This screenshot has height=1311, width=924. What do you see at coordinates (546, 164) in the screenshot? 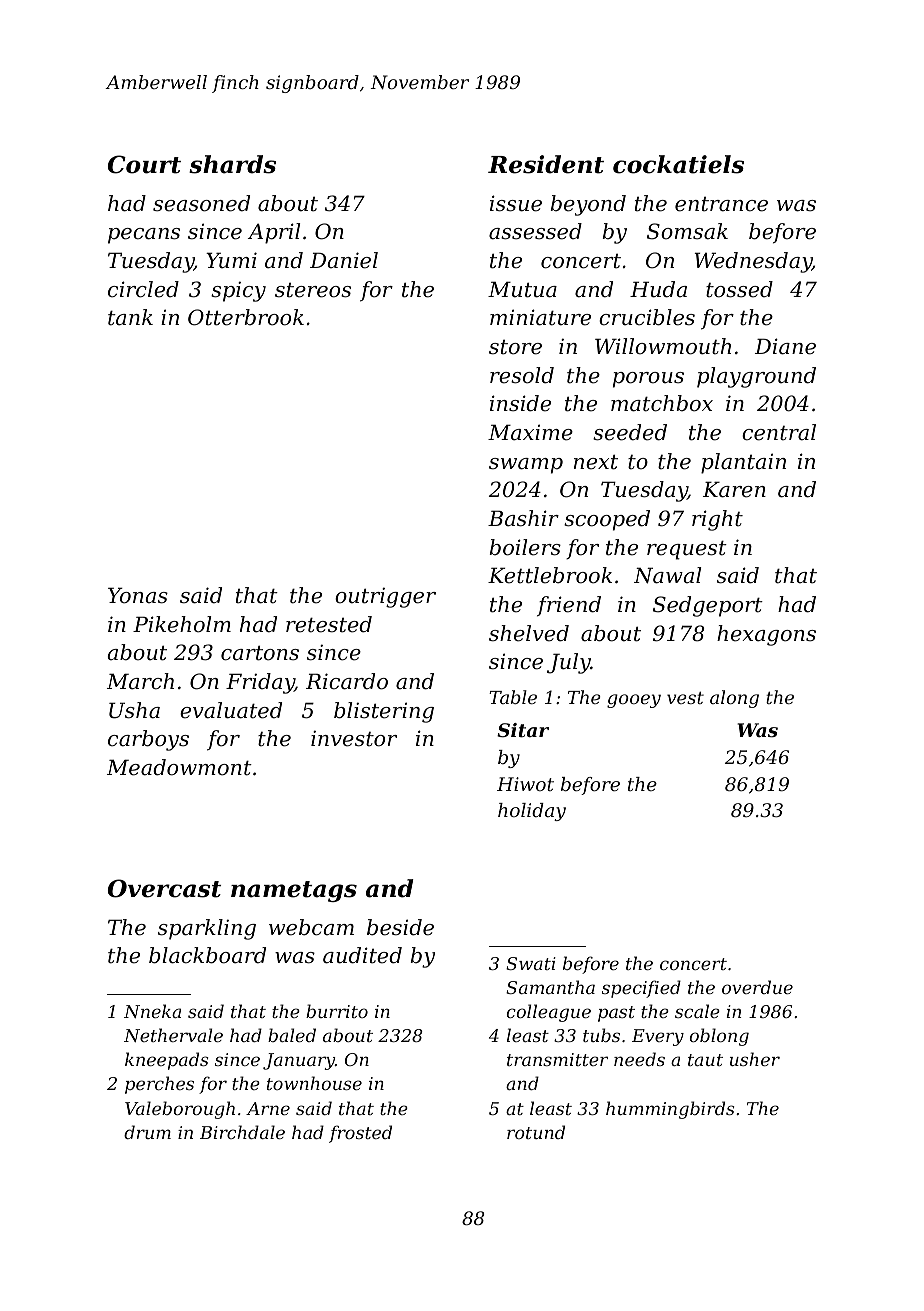
I see `Resident` at bounding box center [546, 164].
